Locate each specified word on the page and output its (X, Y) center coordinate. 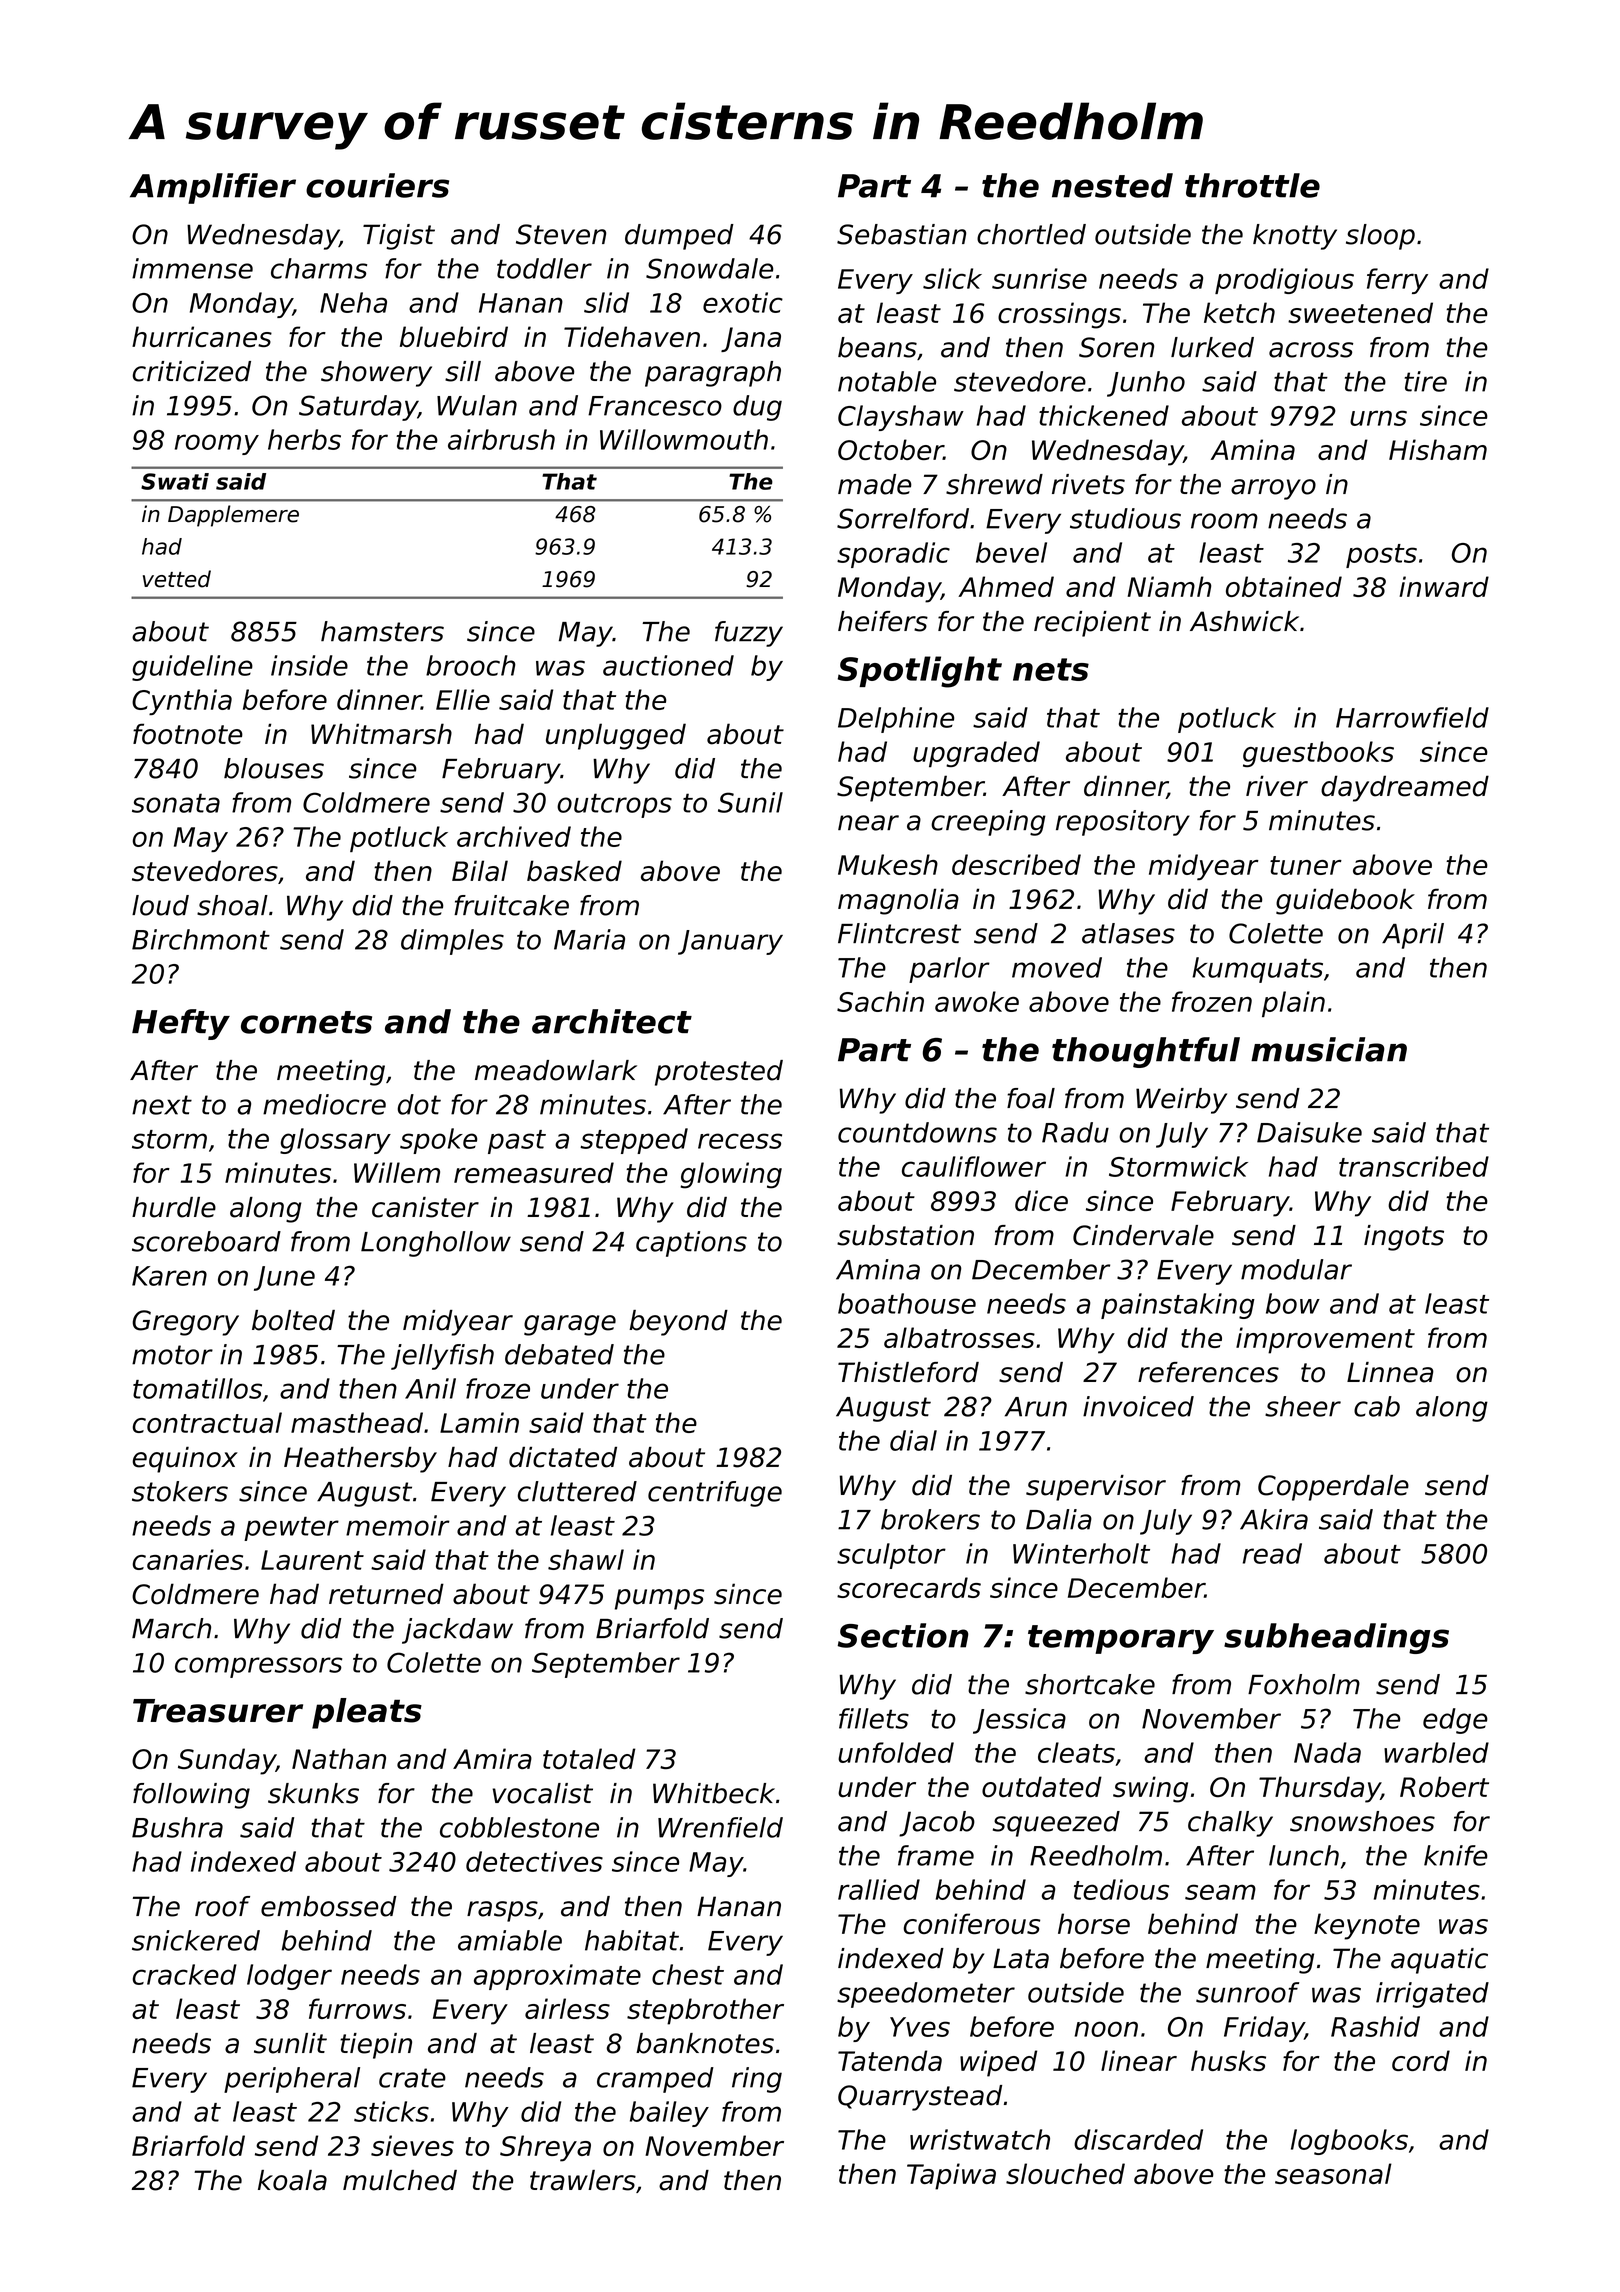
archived (514, 836)
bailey (669, 2114)
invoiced (1138, 1406)
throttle (1252, 185)
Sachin (880, 1001)
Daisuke (1309, 1132)
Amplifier (213, 188)
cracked (184, 1974)
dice (1041, 1200)
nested (1112, 185)
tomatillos (197, 1388)
